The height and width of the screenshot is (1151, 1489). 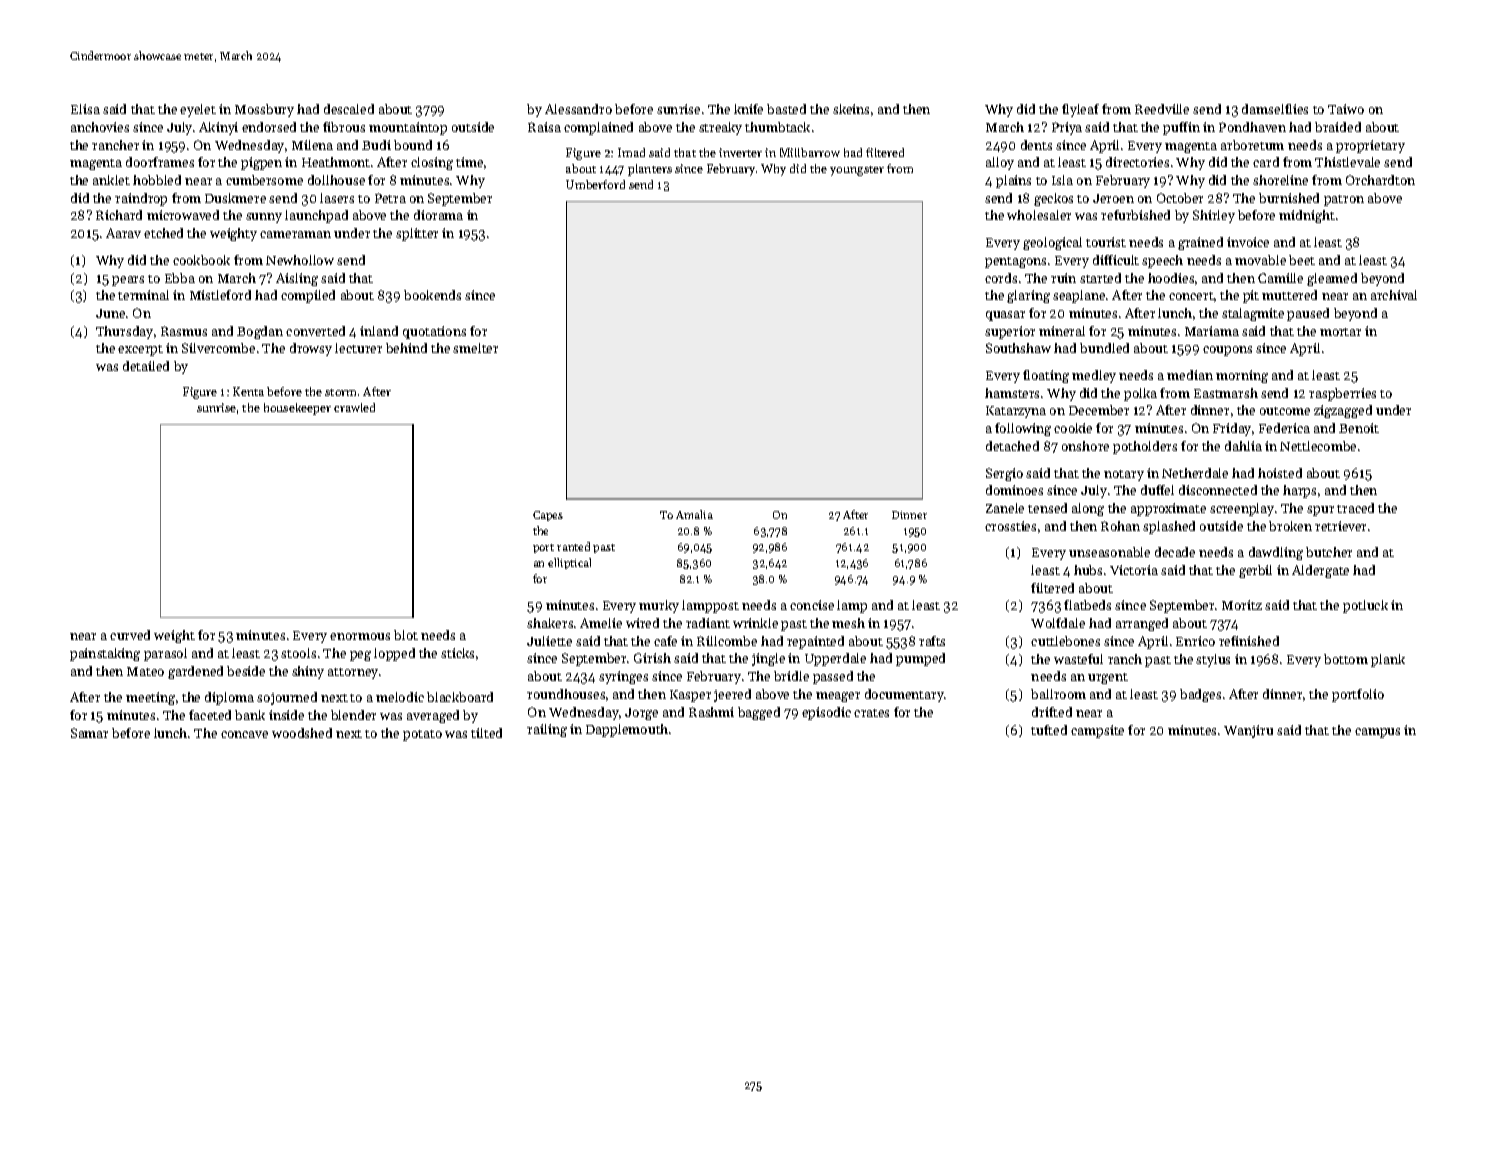 I want to click on crawled, so click(x=354, y=407).
